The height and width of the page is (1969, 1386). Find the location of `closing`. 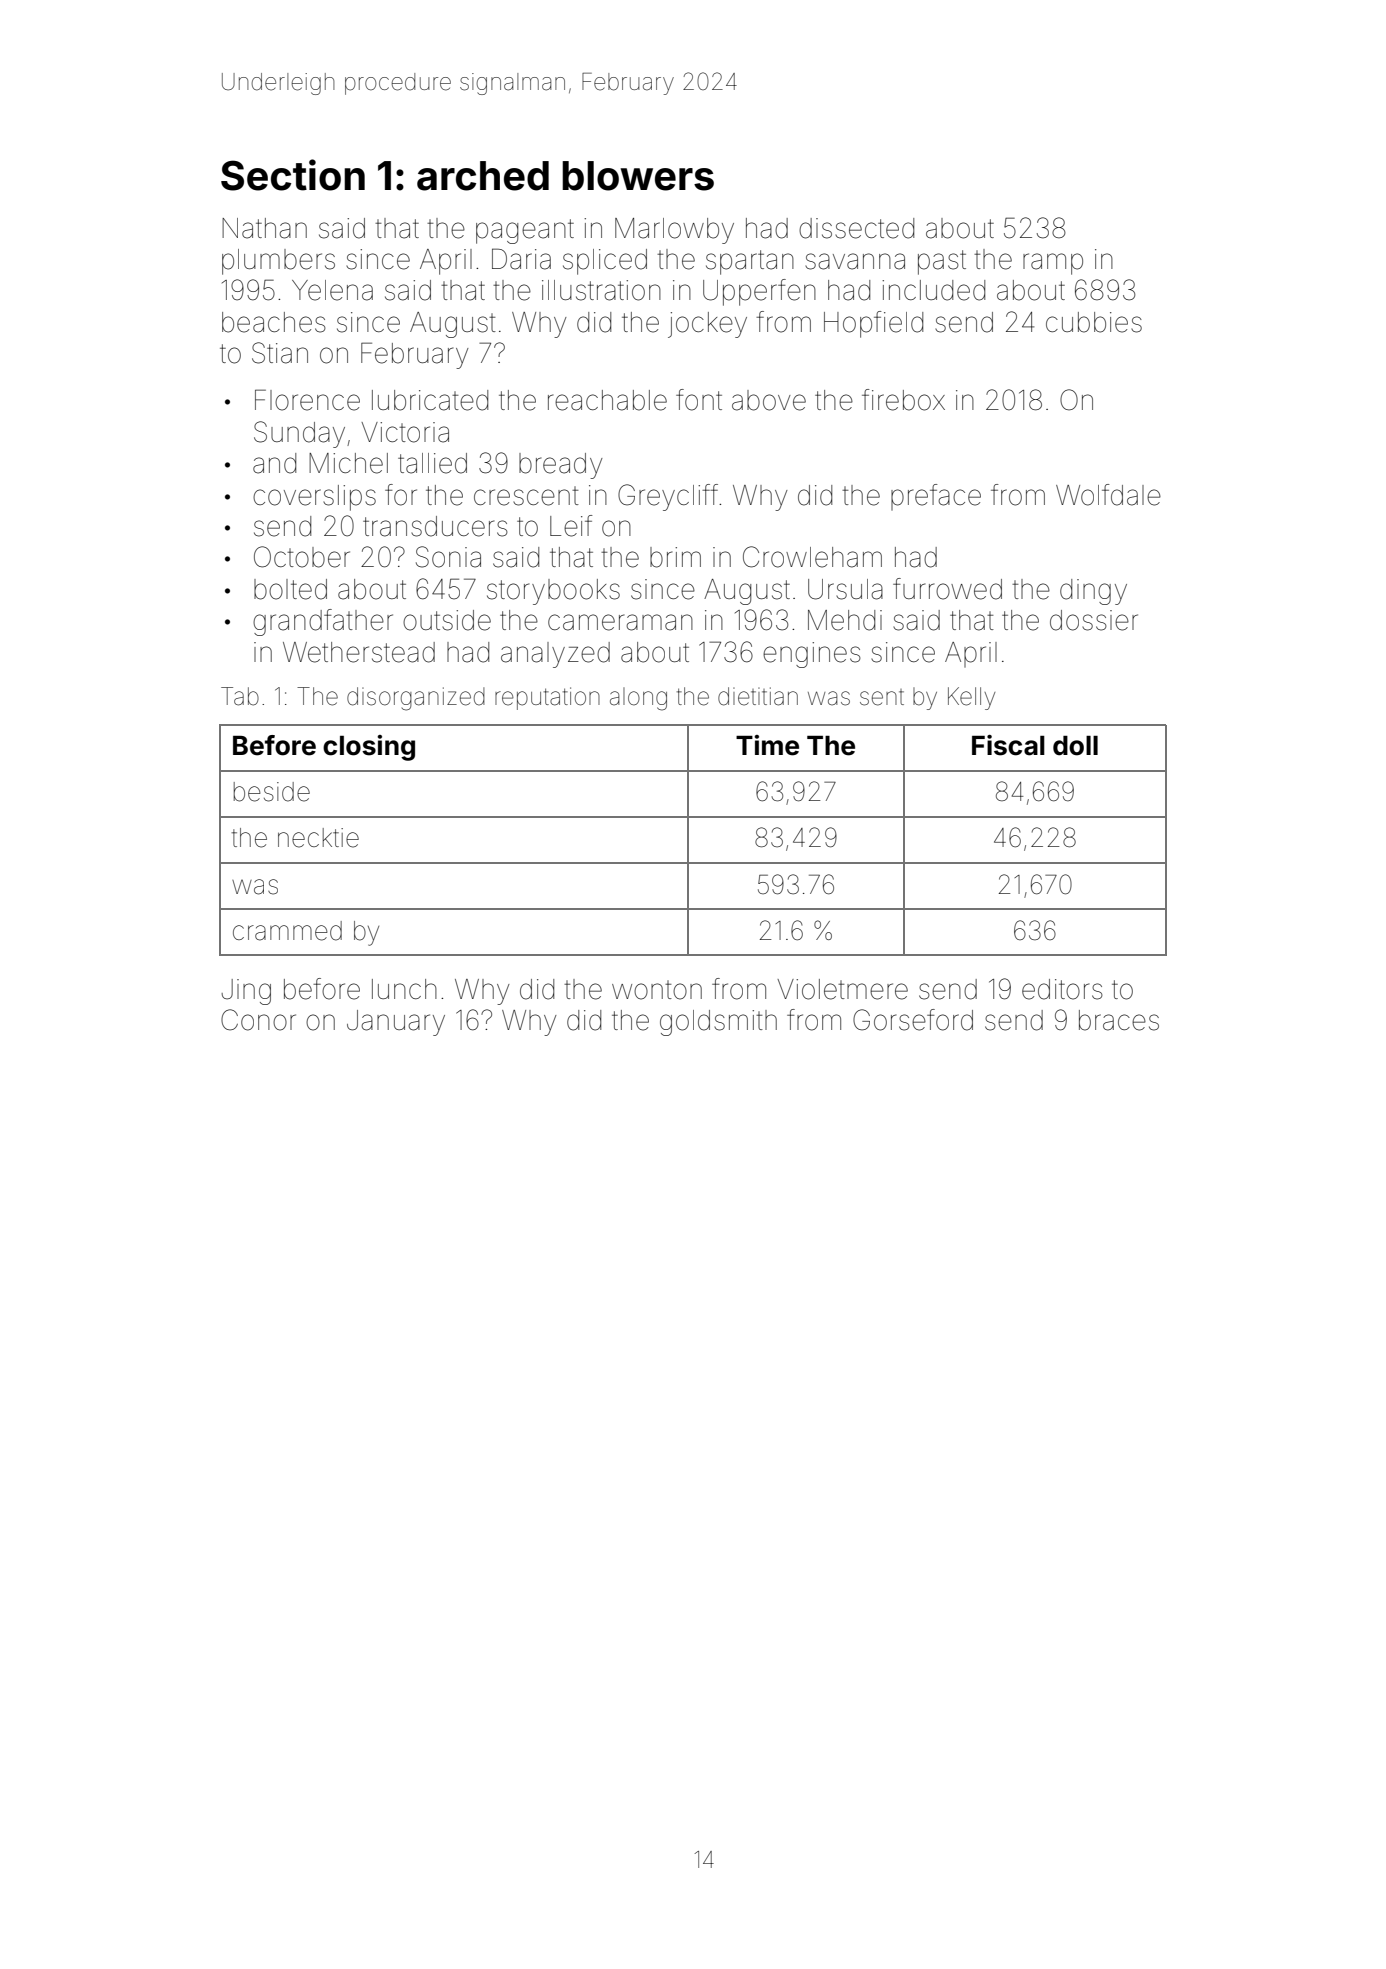

closing is located at coordinates (369, 748).
